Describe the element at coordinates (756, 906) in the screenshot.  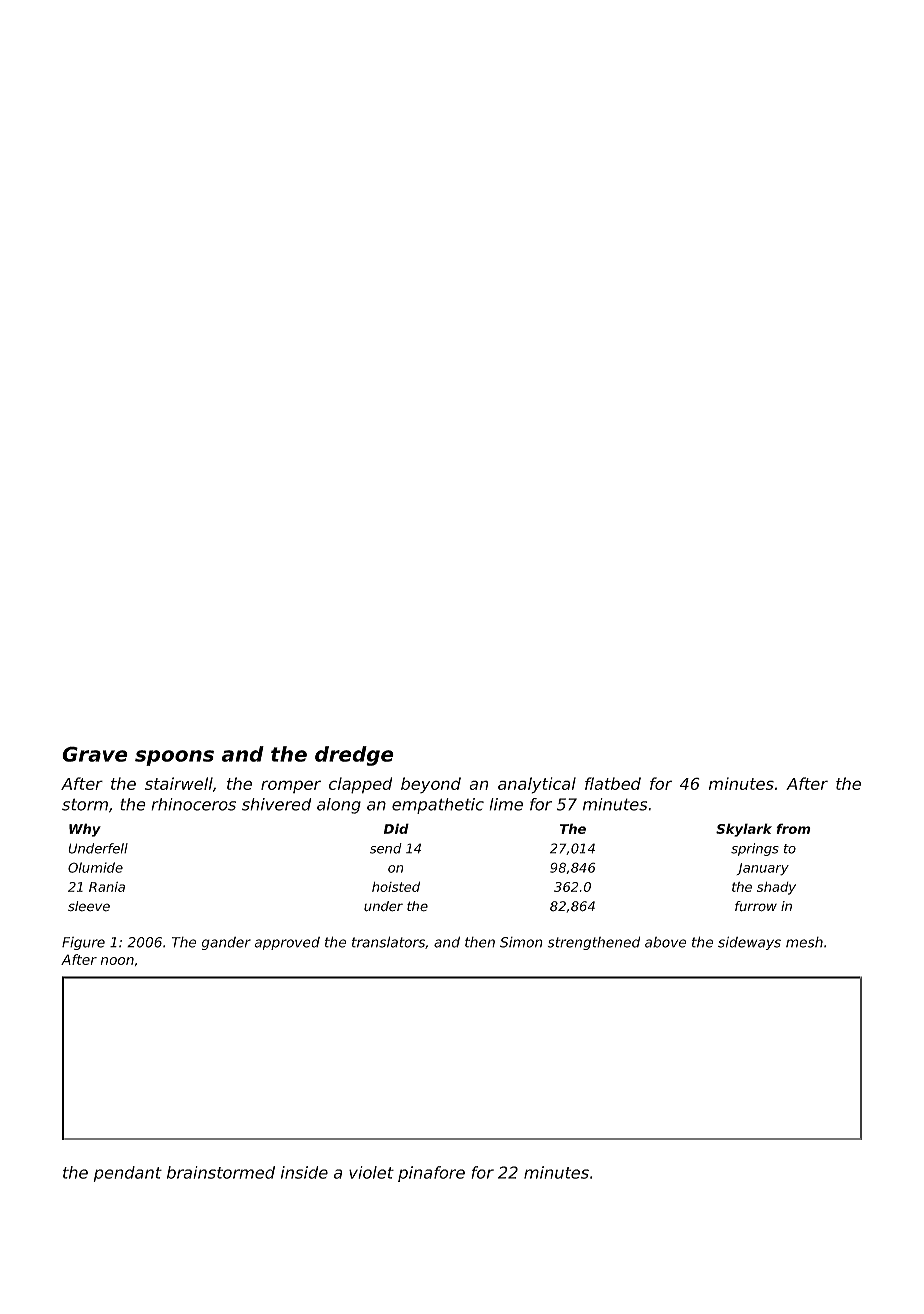
I see `furrow` at that location.
